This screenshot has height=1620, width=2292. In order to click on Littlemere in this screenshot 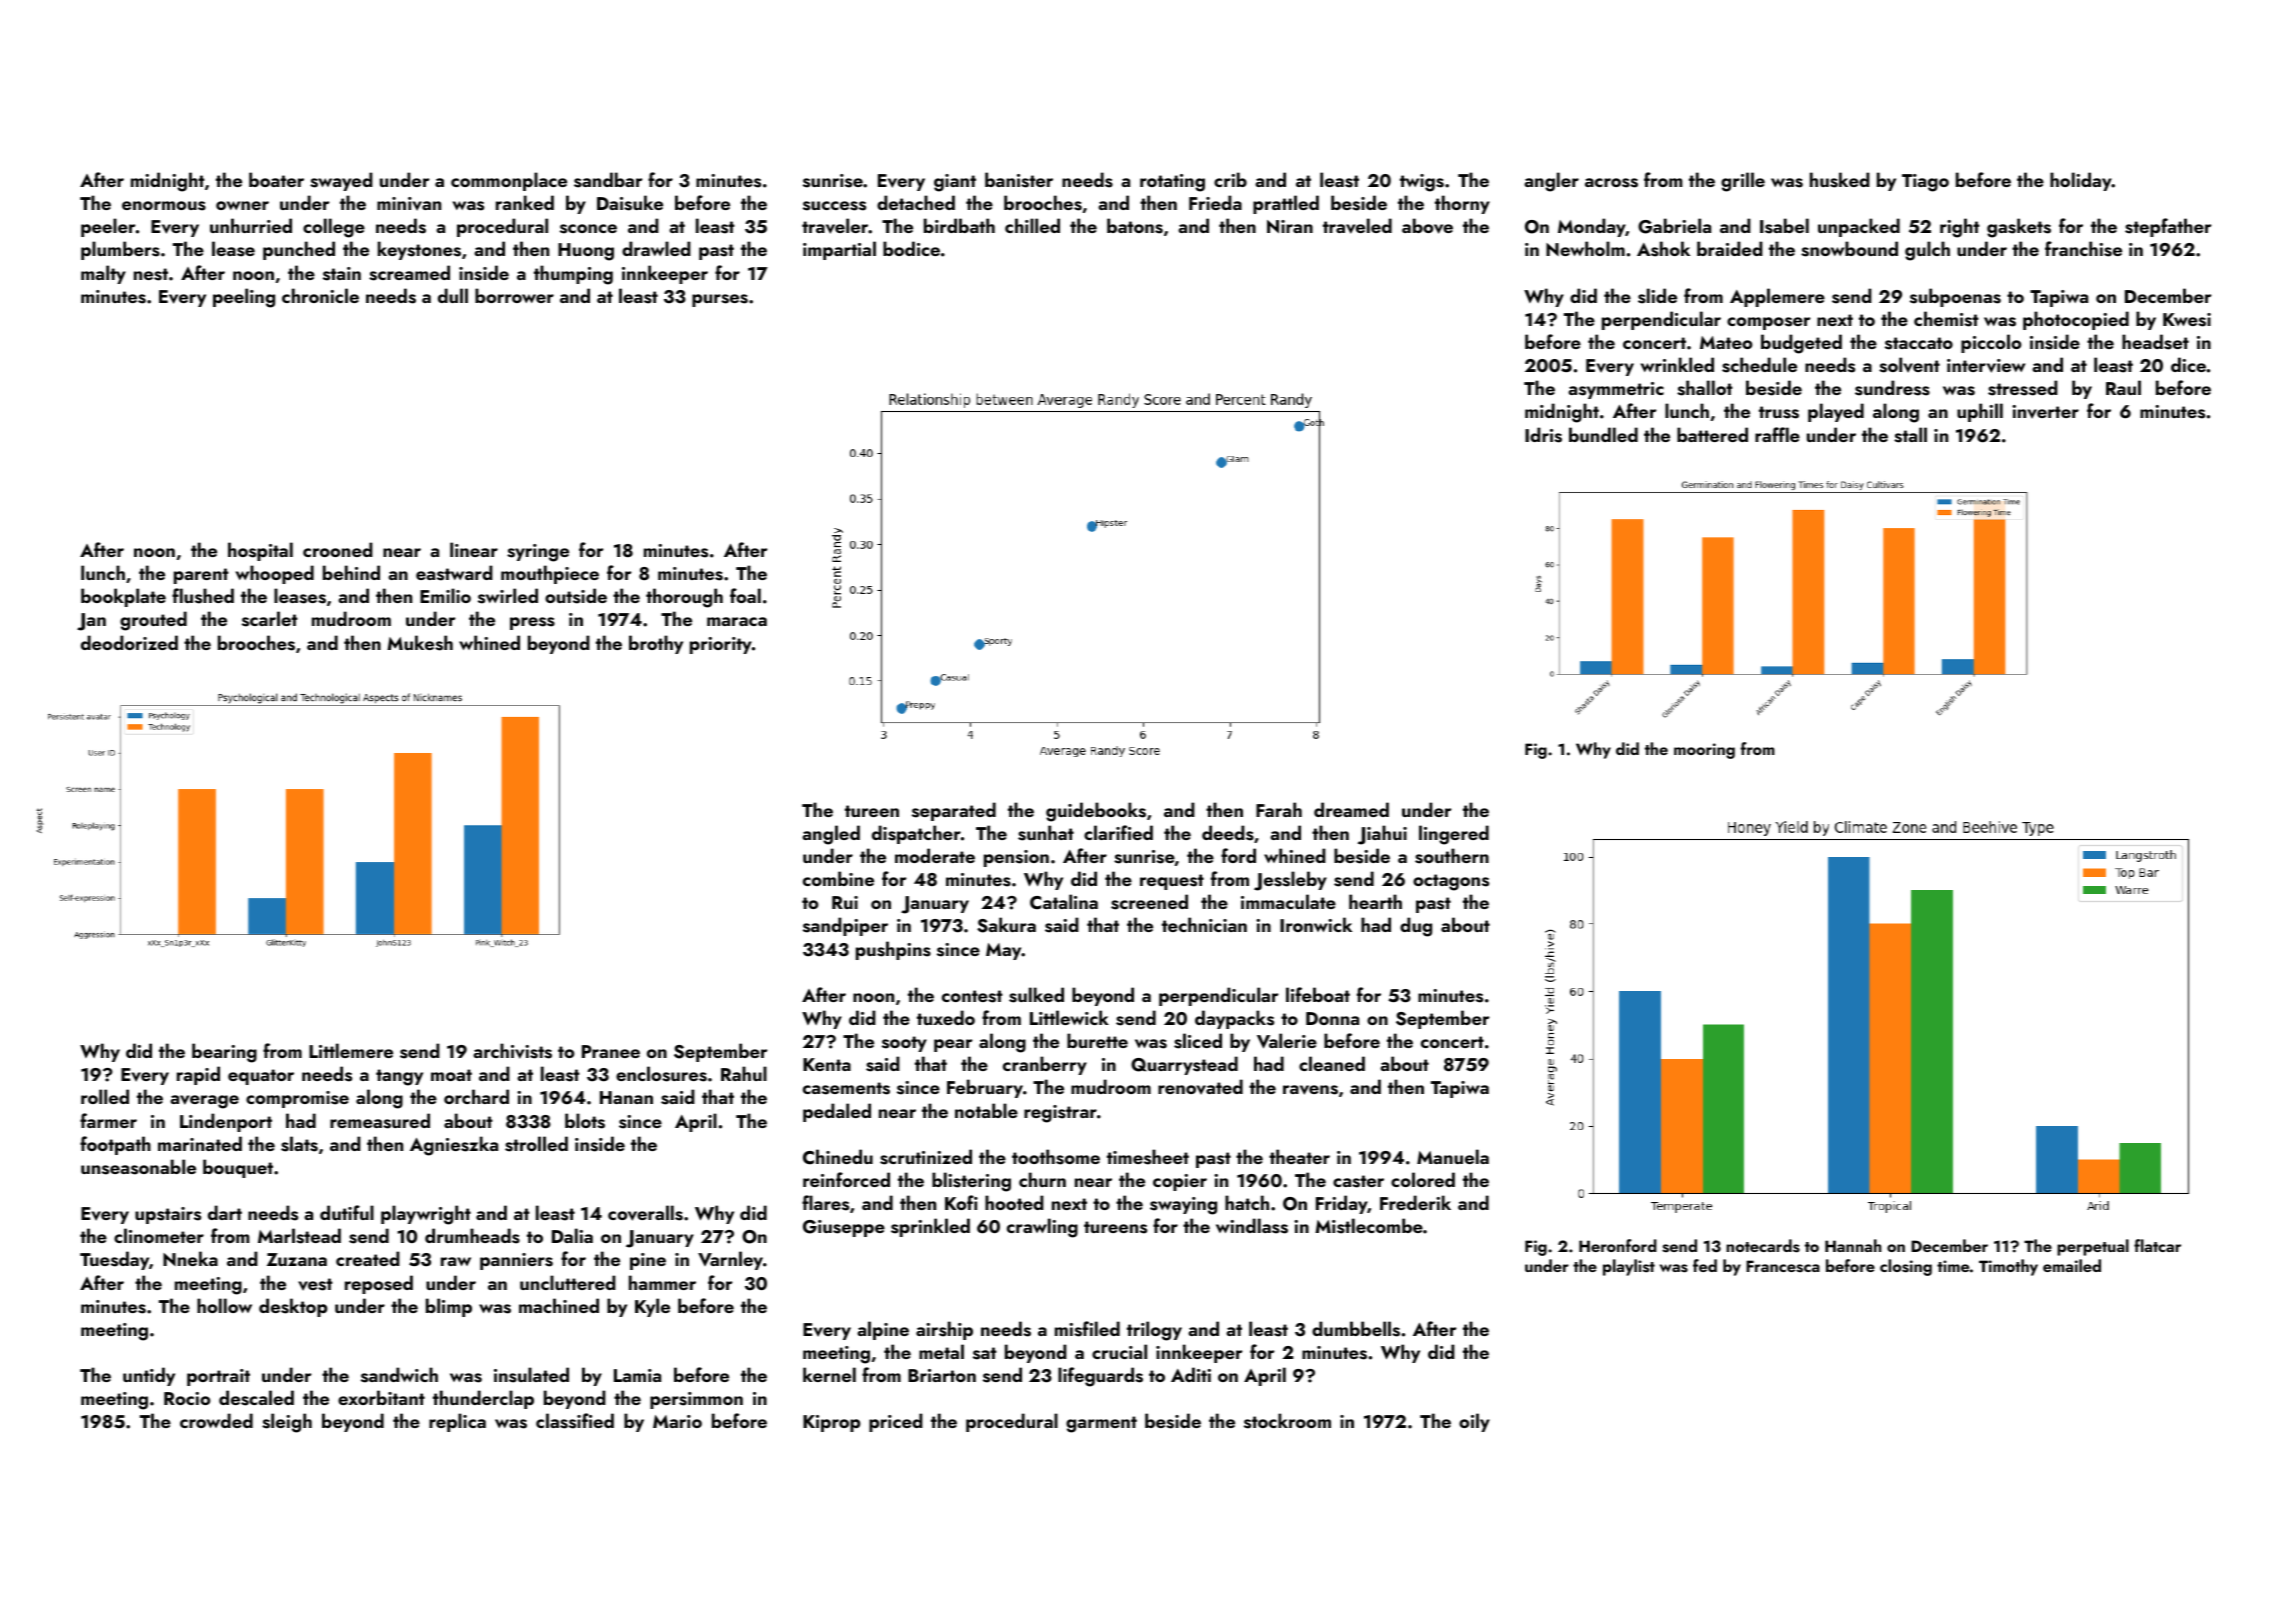, I will do `click(351, 1050)`.
